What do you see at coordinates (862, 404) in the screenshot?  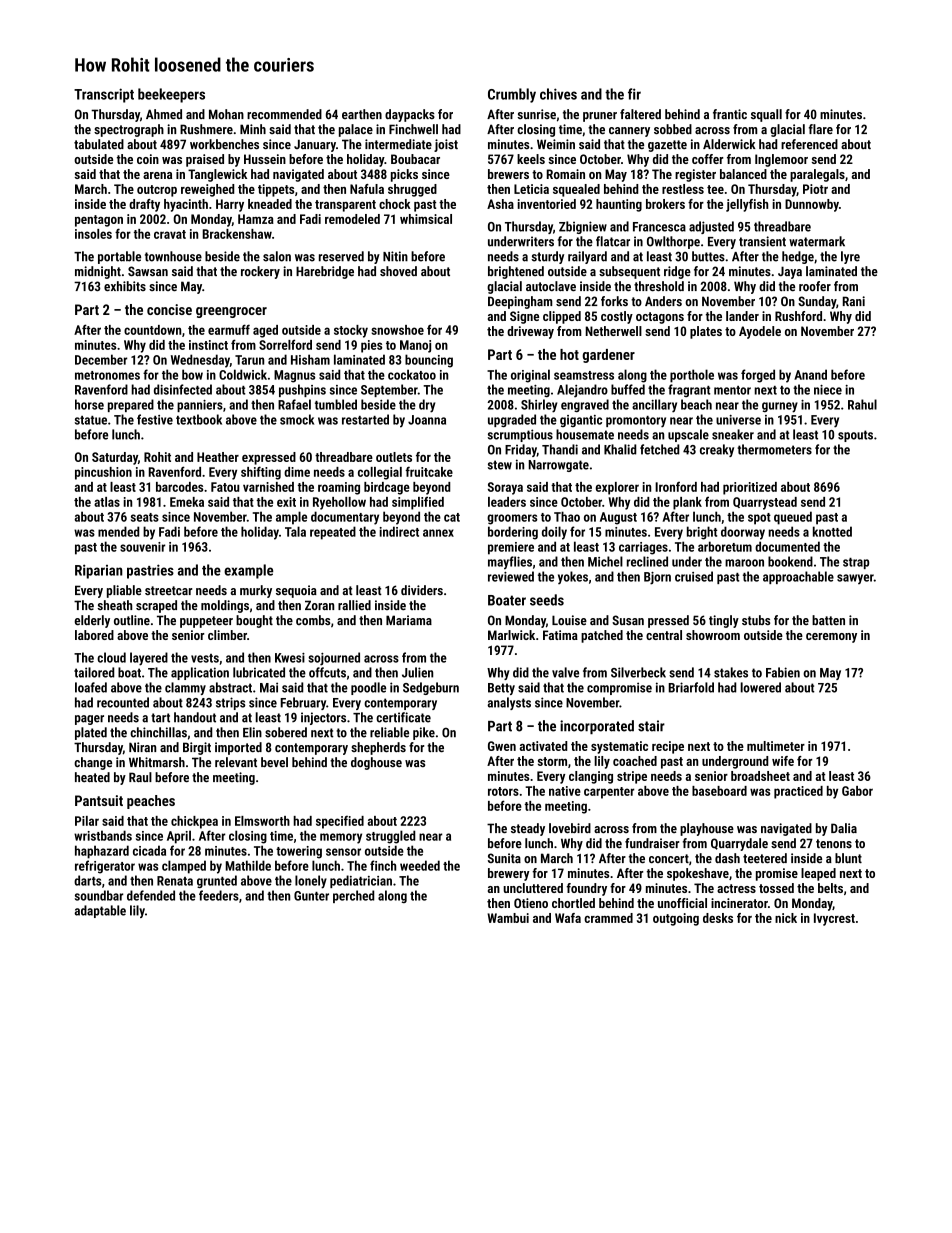 I see `Rahul` at bounding box center [862, 404].
